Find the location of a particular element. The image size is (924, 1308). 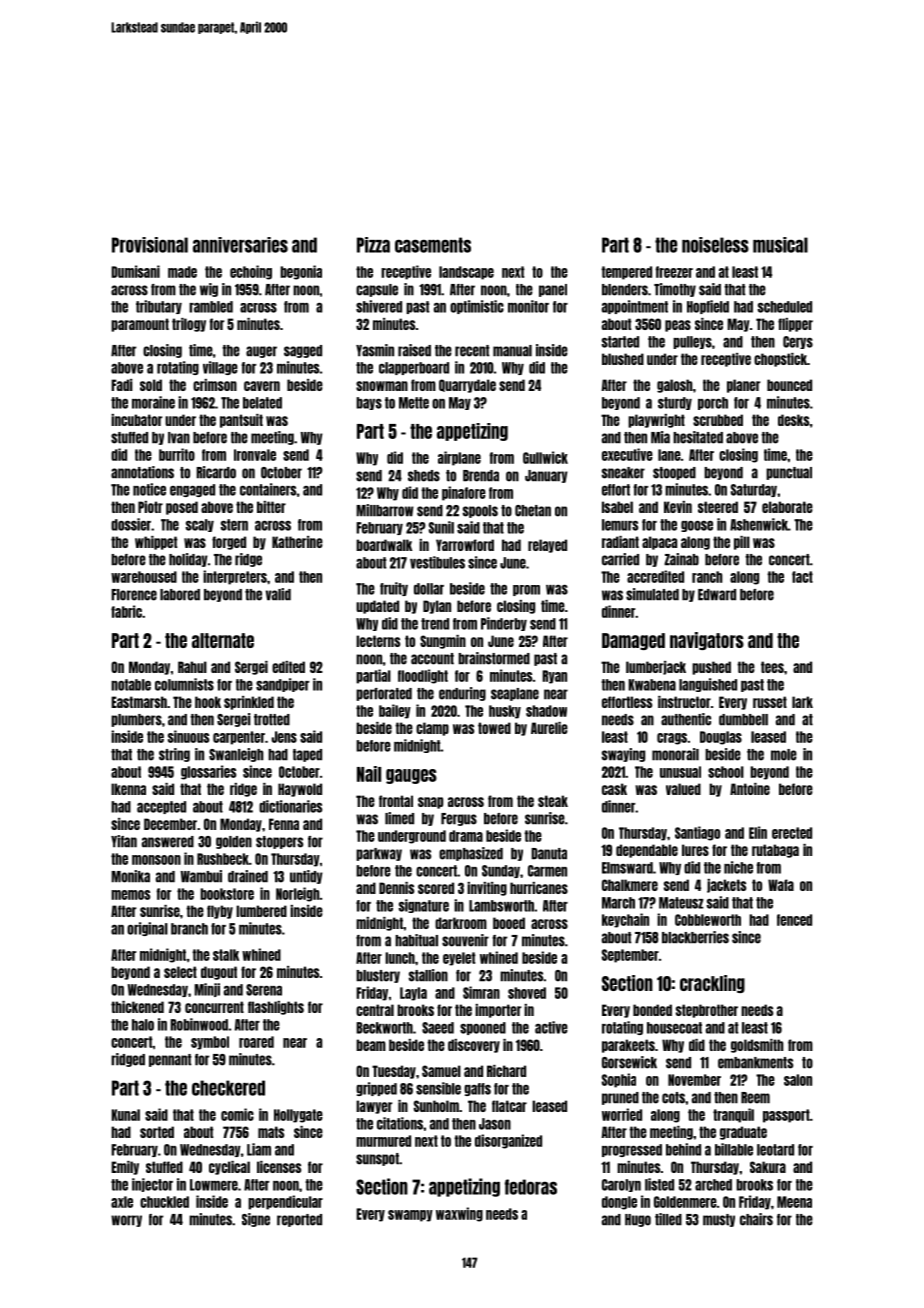

Mette is located at coordinates (414, 403).
